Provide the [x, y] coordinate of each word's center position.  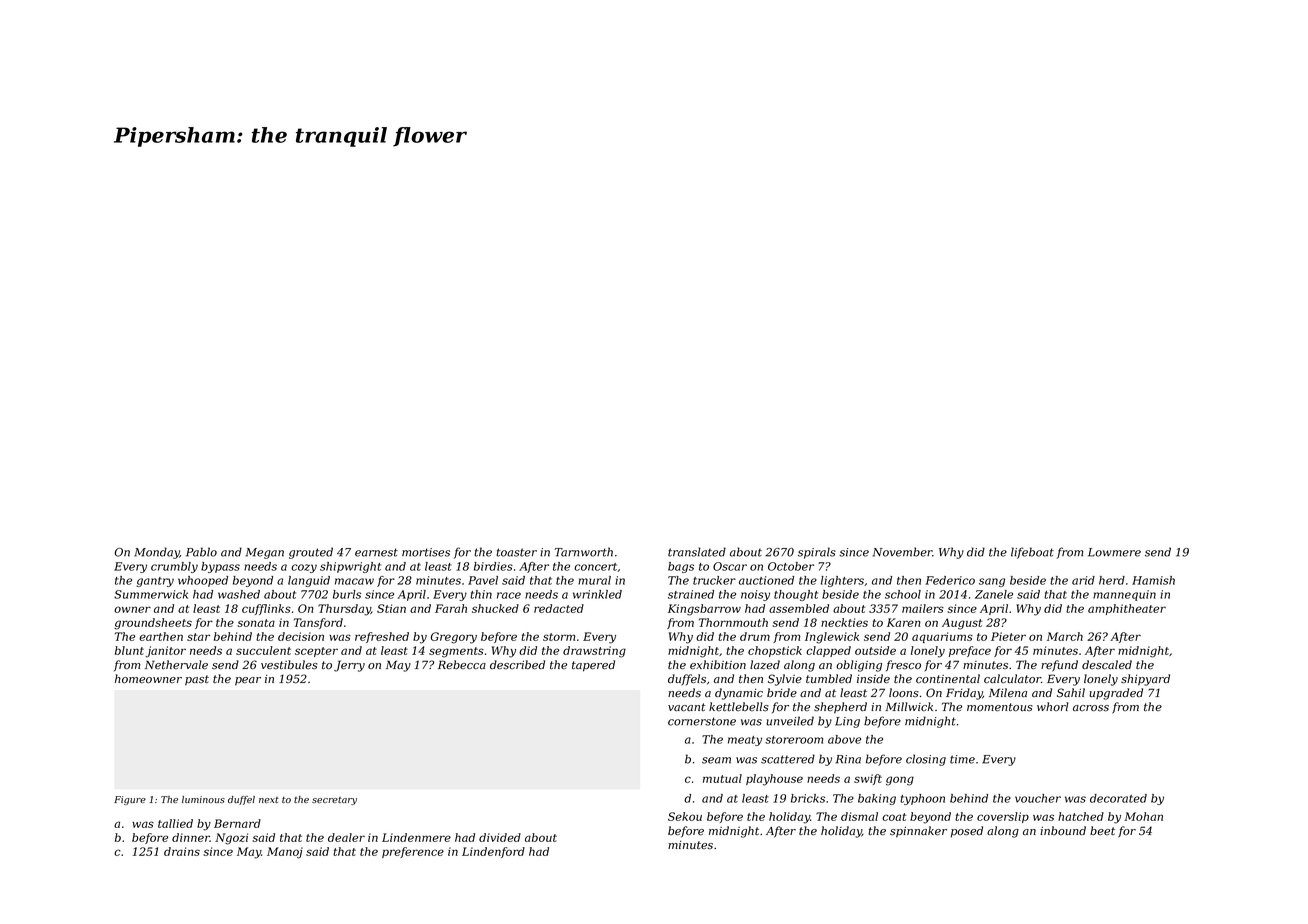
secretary [334, 801]
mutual [722, 778]
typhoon [922, 799]
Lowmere [1114, 552]
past [197, 680]
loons [904, 692]
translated [697, 552]
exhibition [718, 664]
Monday [157, 553]
